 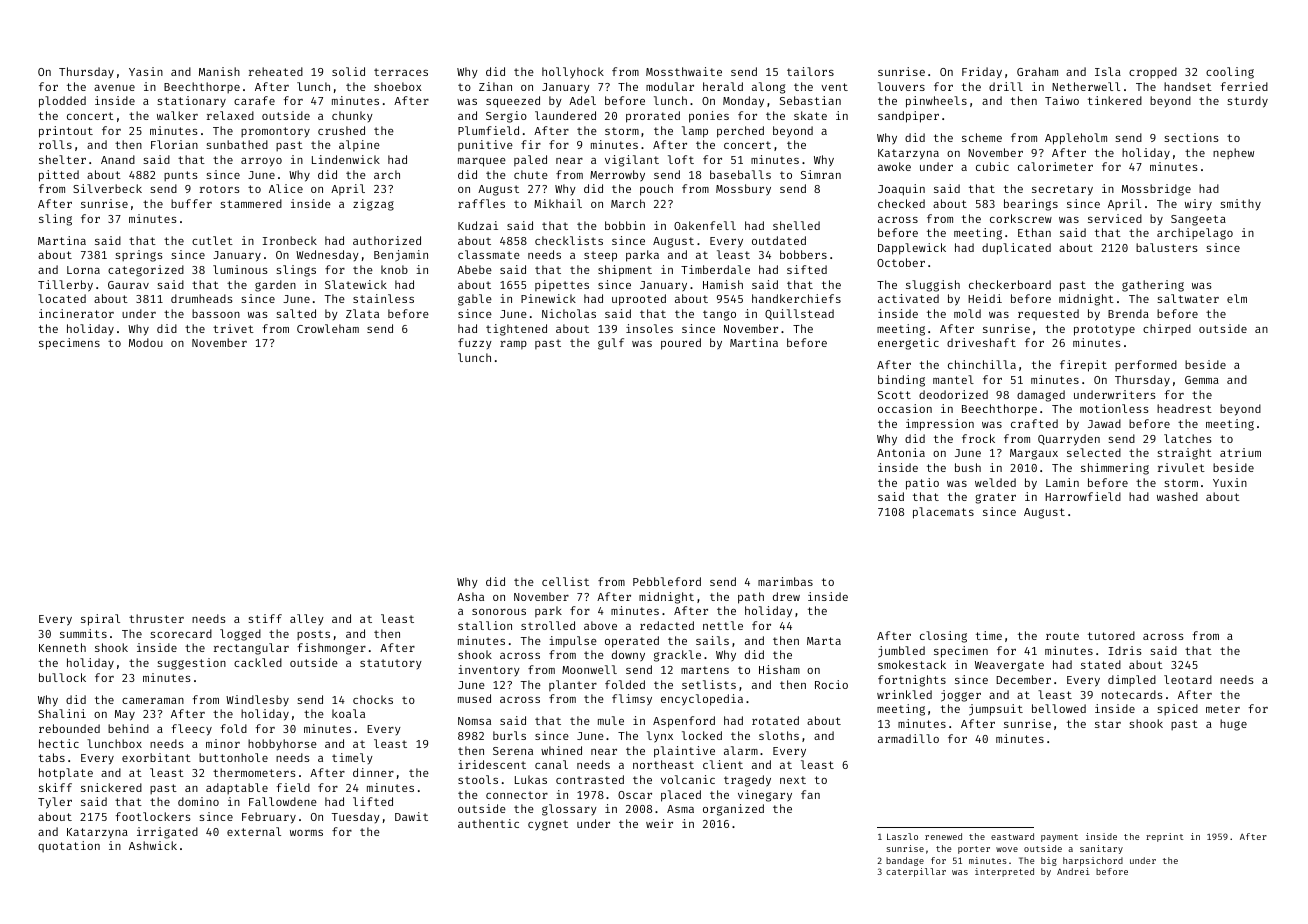 I want to click on Mossthwaite, so click(x=684, y=71).
